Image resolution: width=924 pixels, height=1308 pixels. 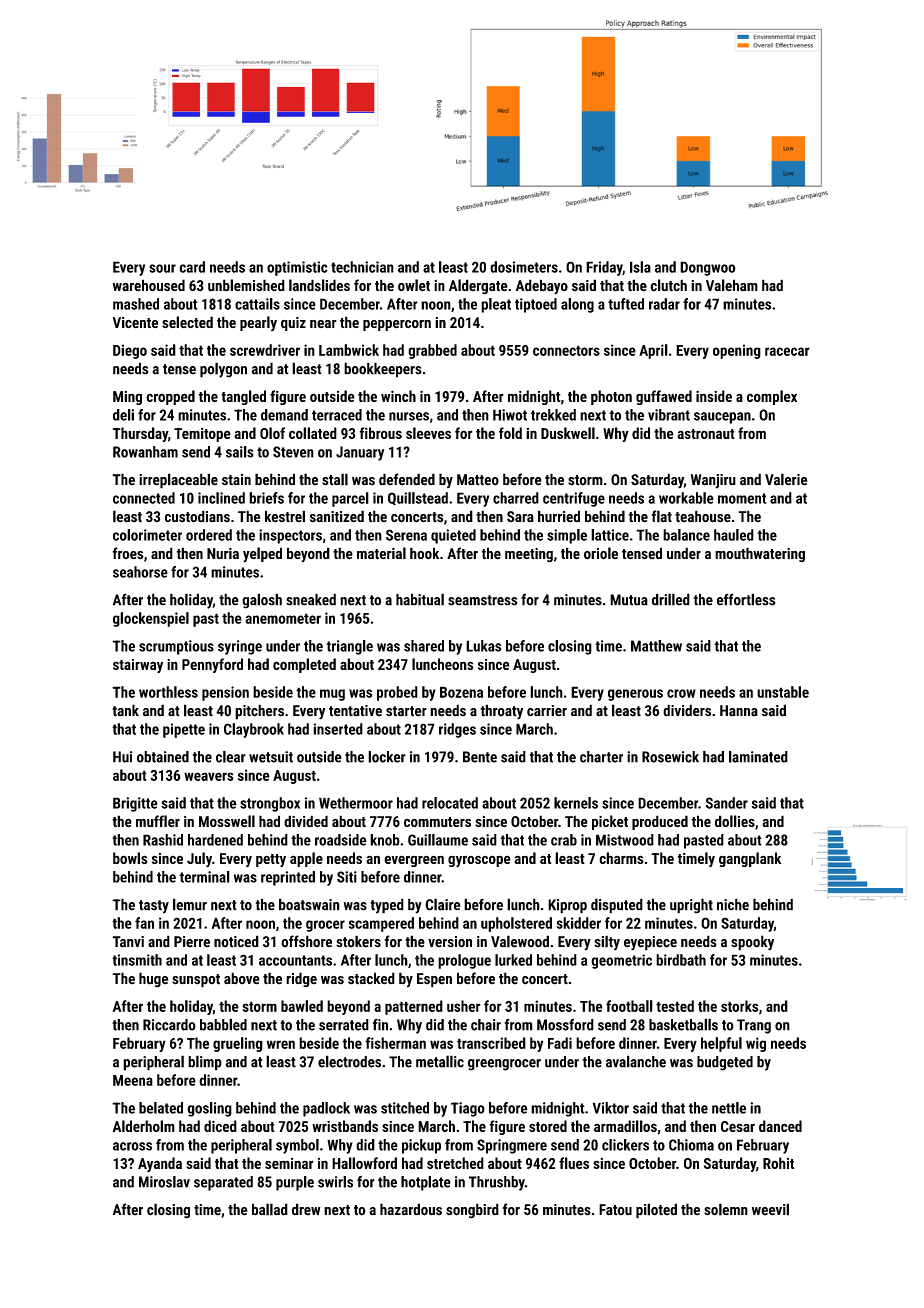 I want to click on fibrous, so click(x=380, y=433).
